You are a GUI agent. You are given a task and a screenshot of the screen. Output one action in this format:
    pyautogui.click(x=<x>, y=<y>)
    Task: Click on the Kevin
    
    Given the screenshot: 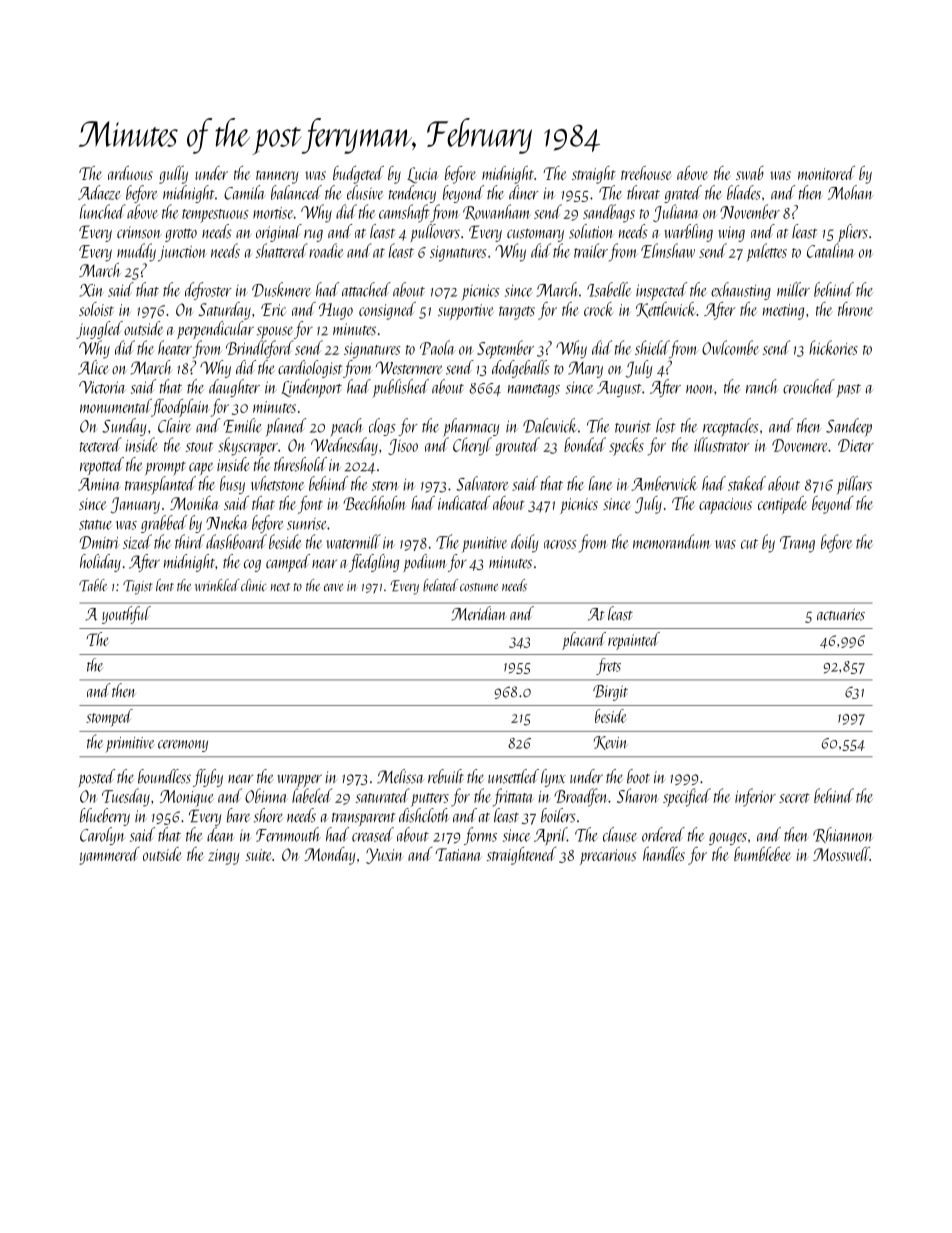 What is the action you would take?
    pyautogui.click(x=610, y=743)
